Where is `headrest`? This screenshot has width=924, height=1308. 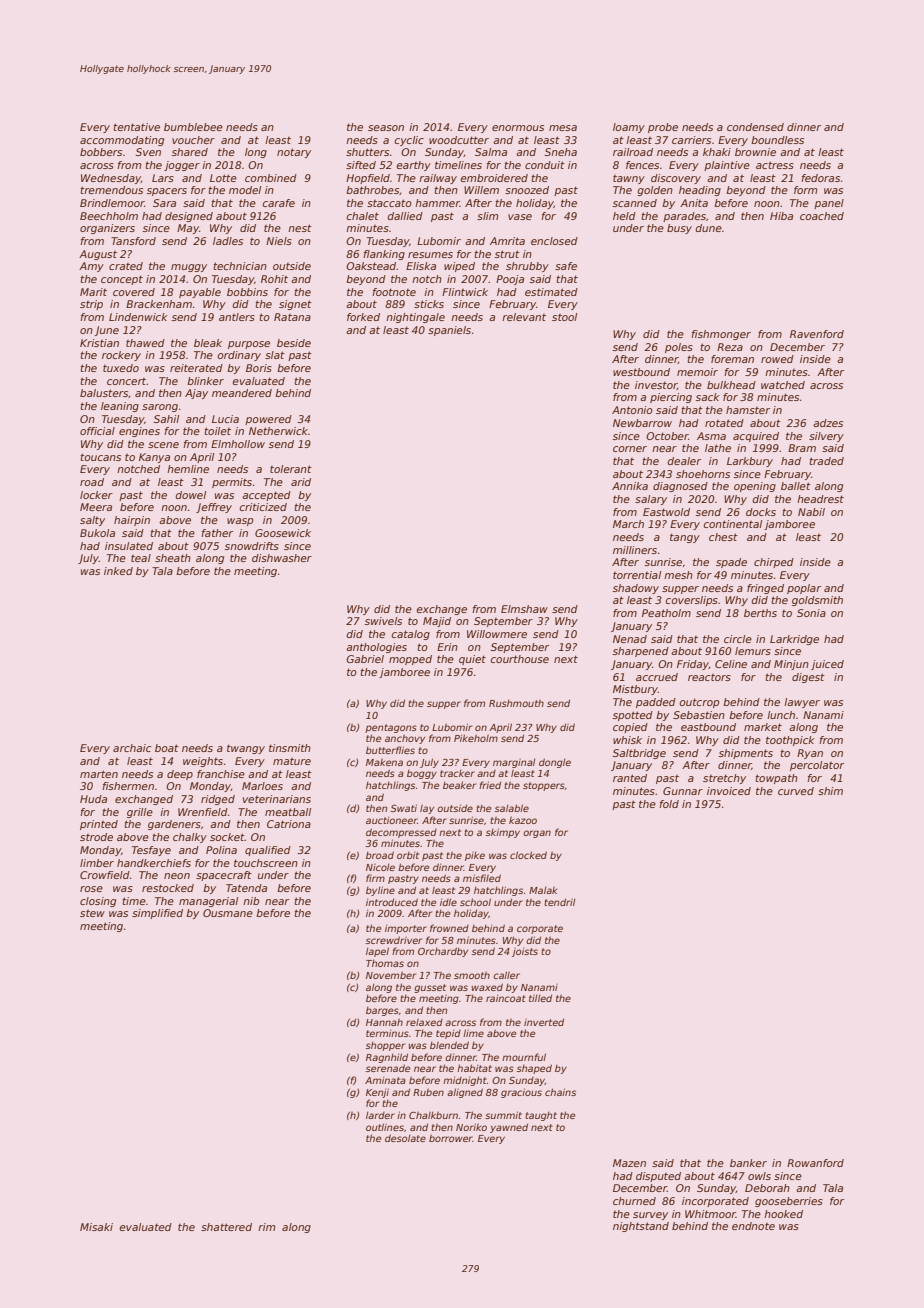
headrest is located at coordinates (820, 499).
